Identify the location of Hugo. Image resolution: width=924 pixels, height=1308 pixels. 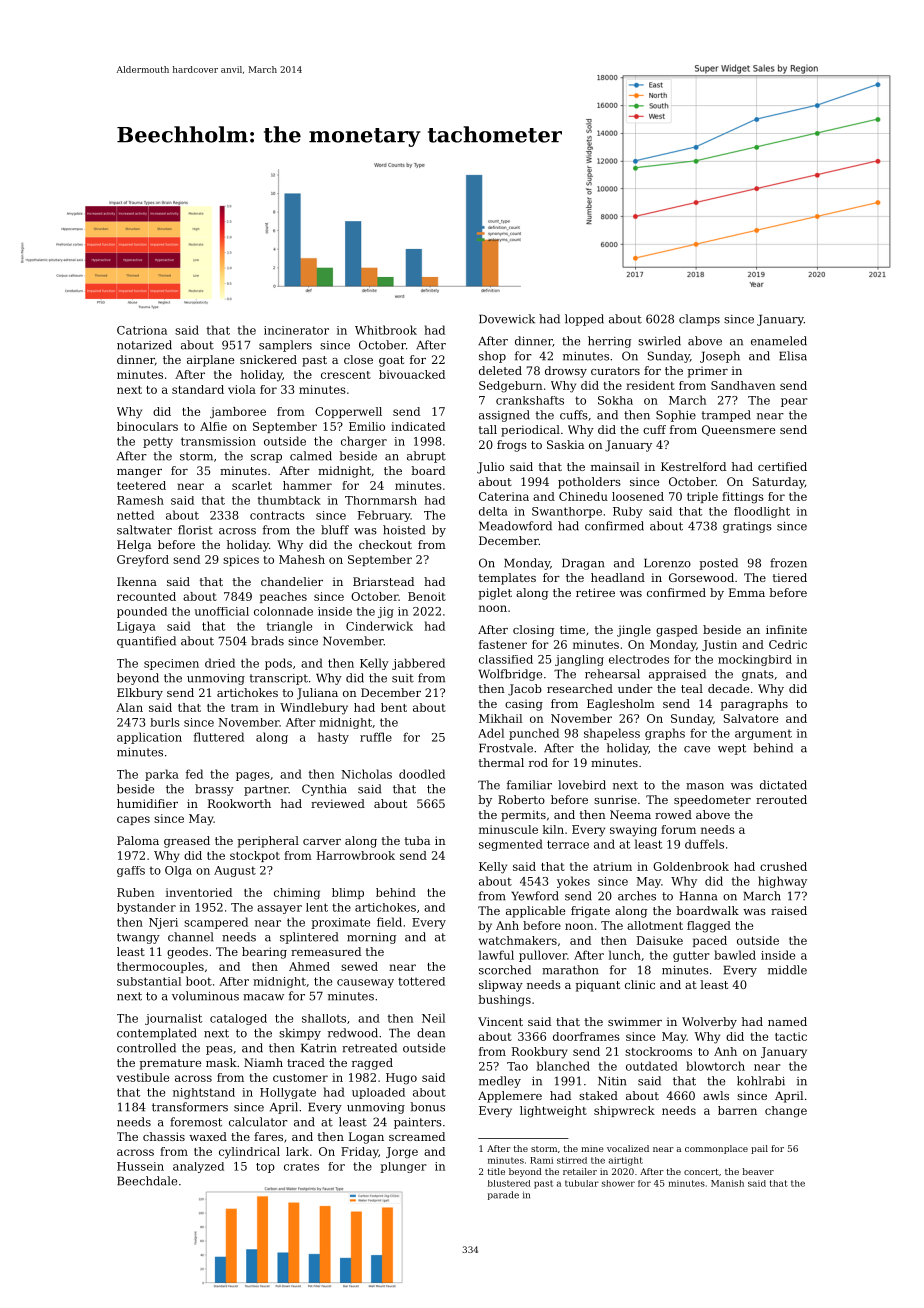
(401, 1079).
